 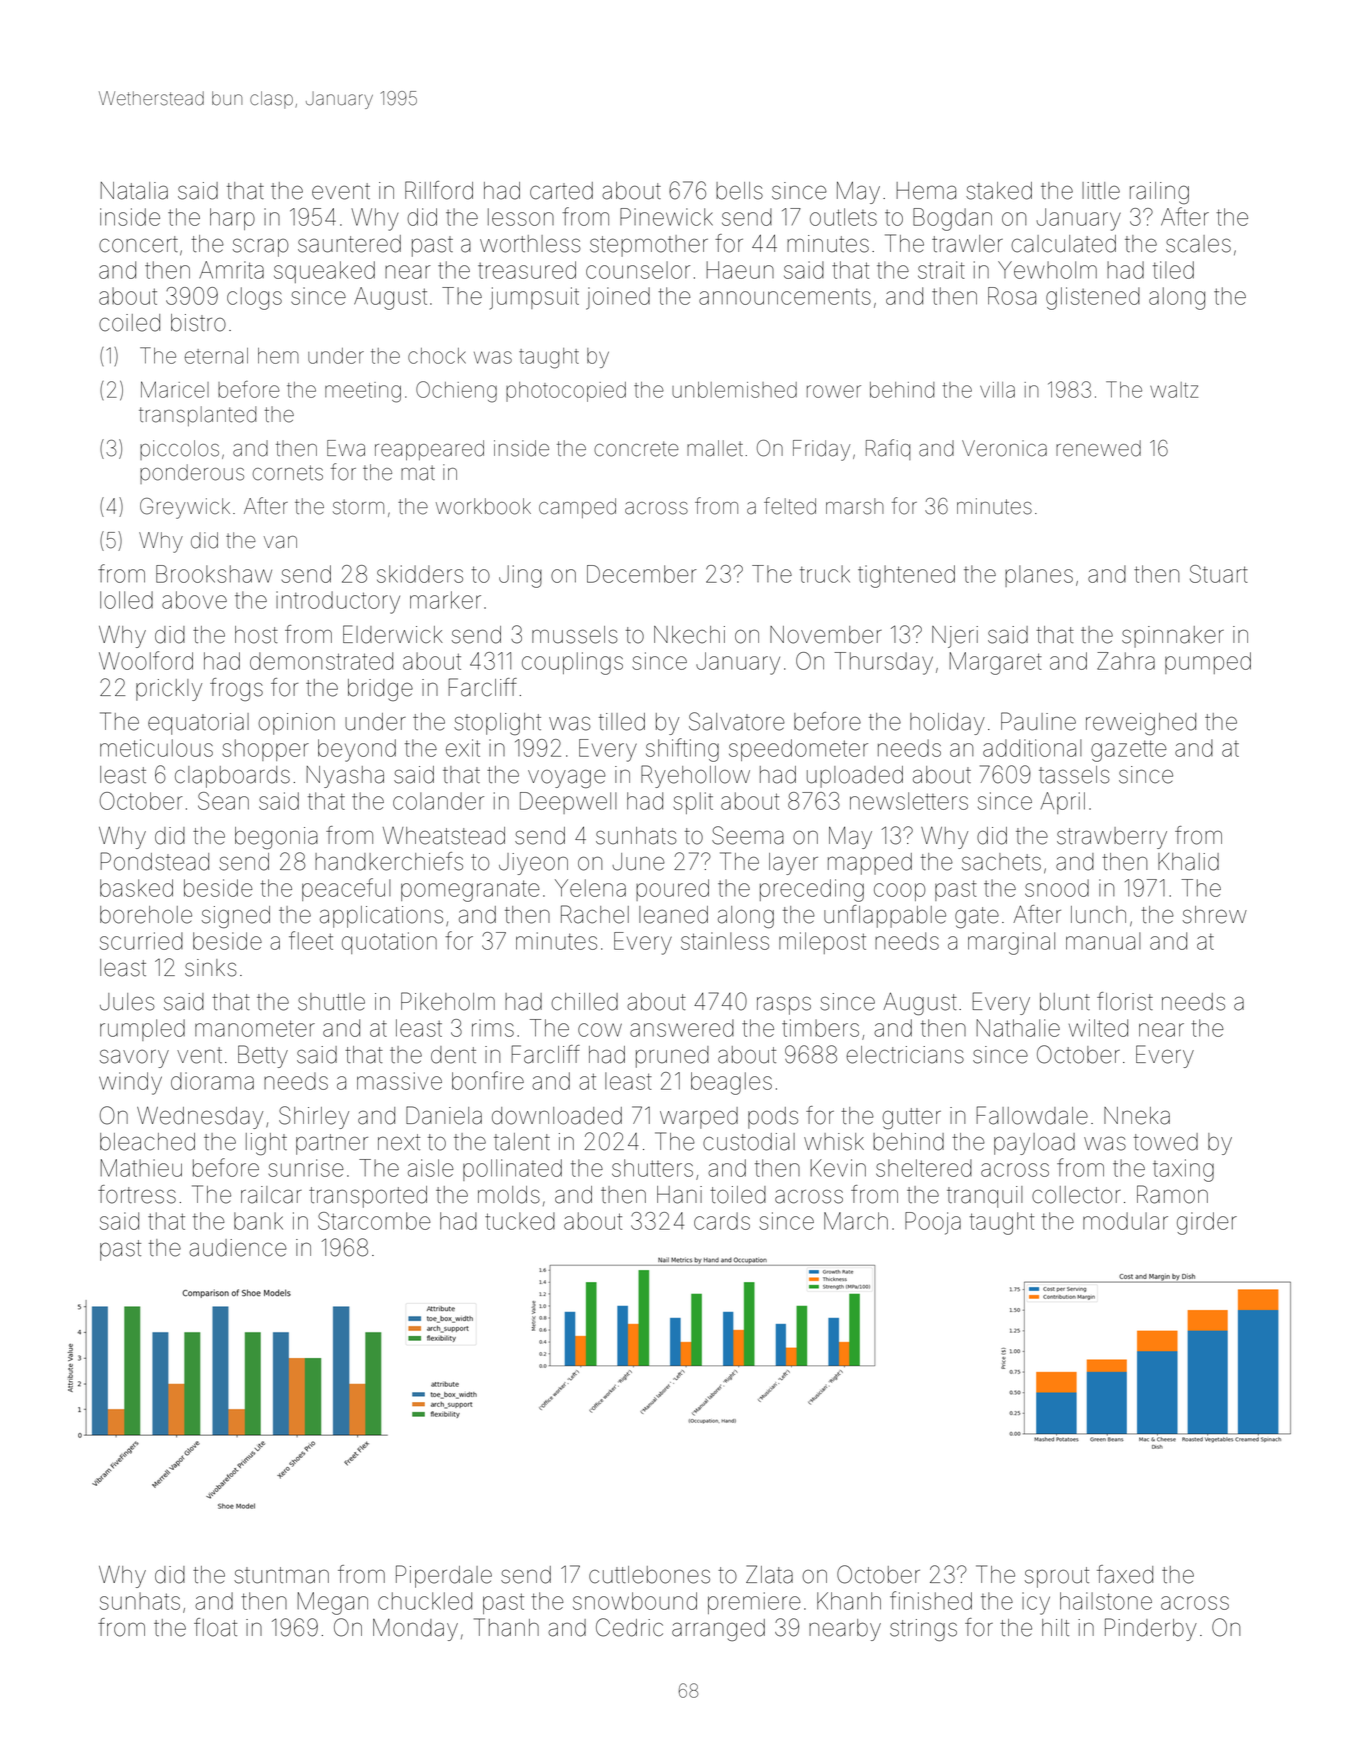 I want to click on equatorial, so click(x=198, y=724).
